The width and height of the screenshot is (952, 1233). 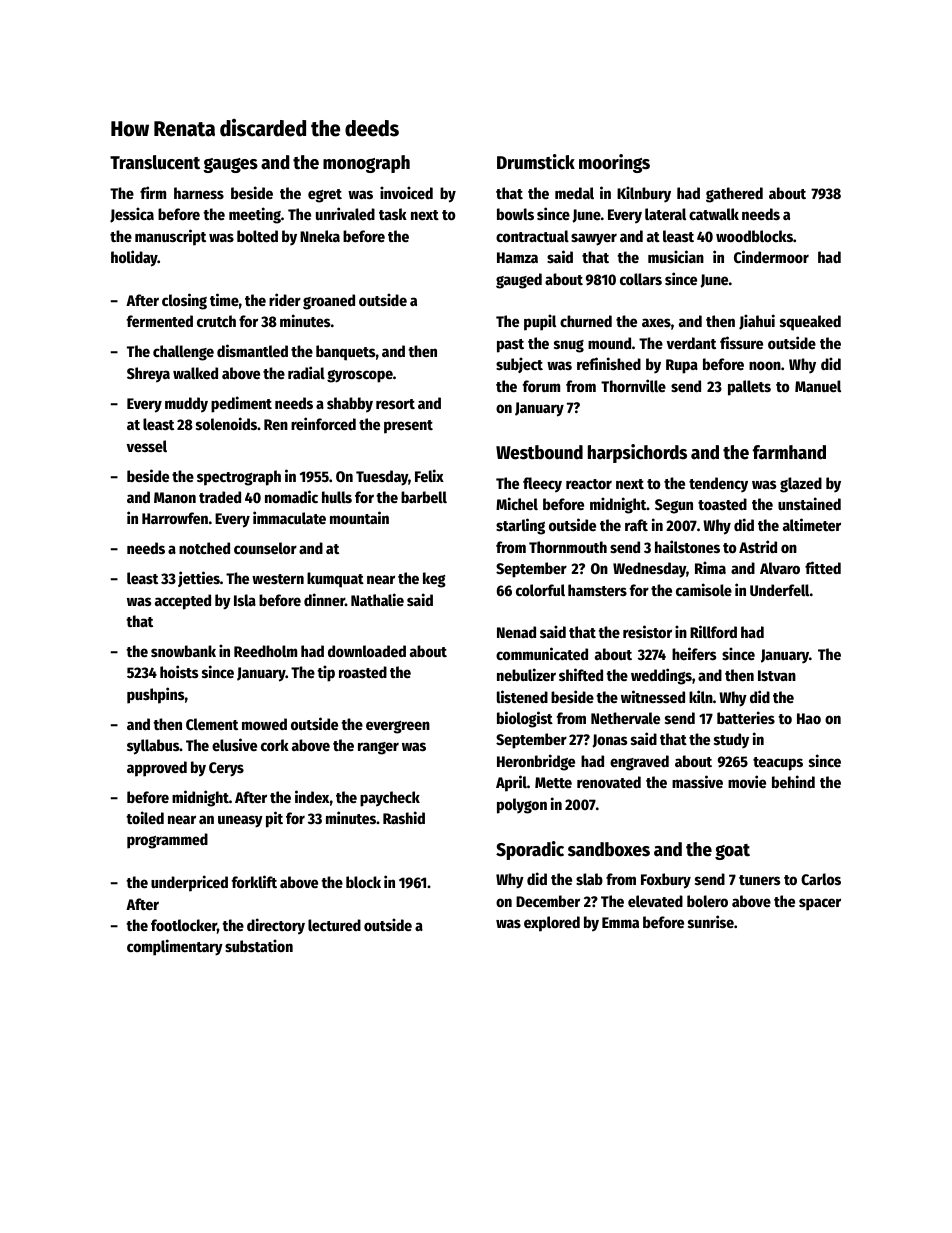 I want to click on moorings, so click(x=614, y=163).
